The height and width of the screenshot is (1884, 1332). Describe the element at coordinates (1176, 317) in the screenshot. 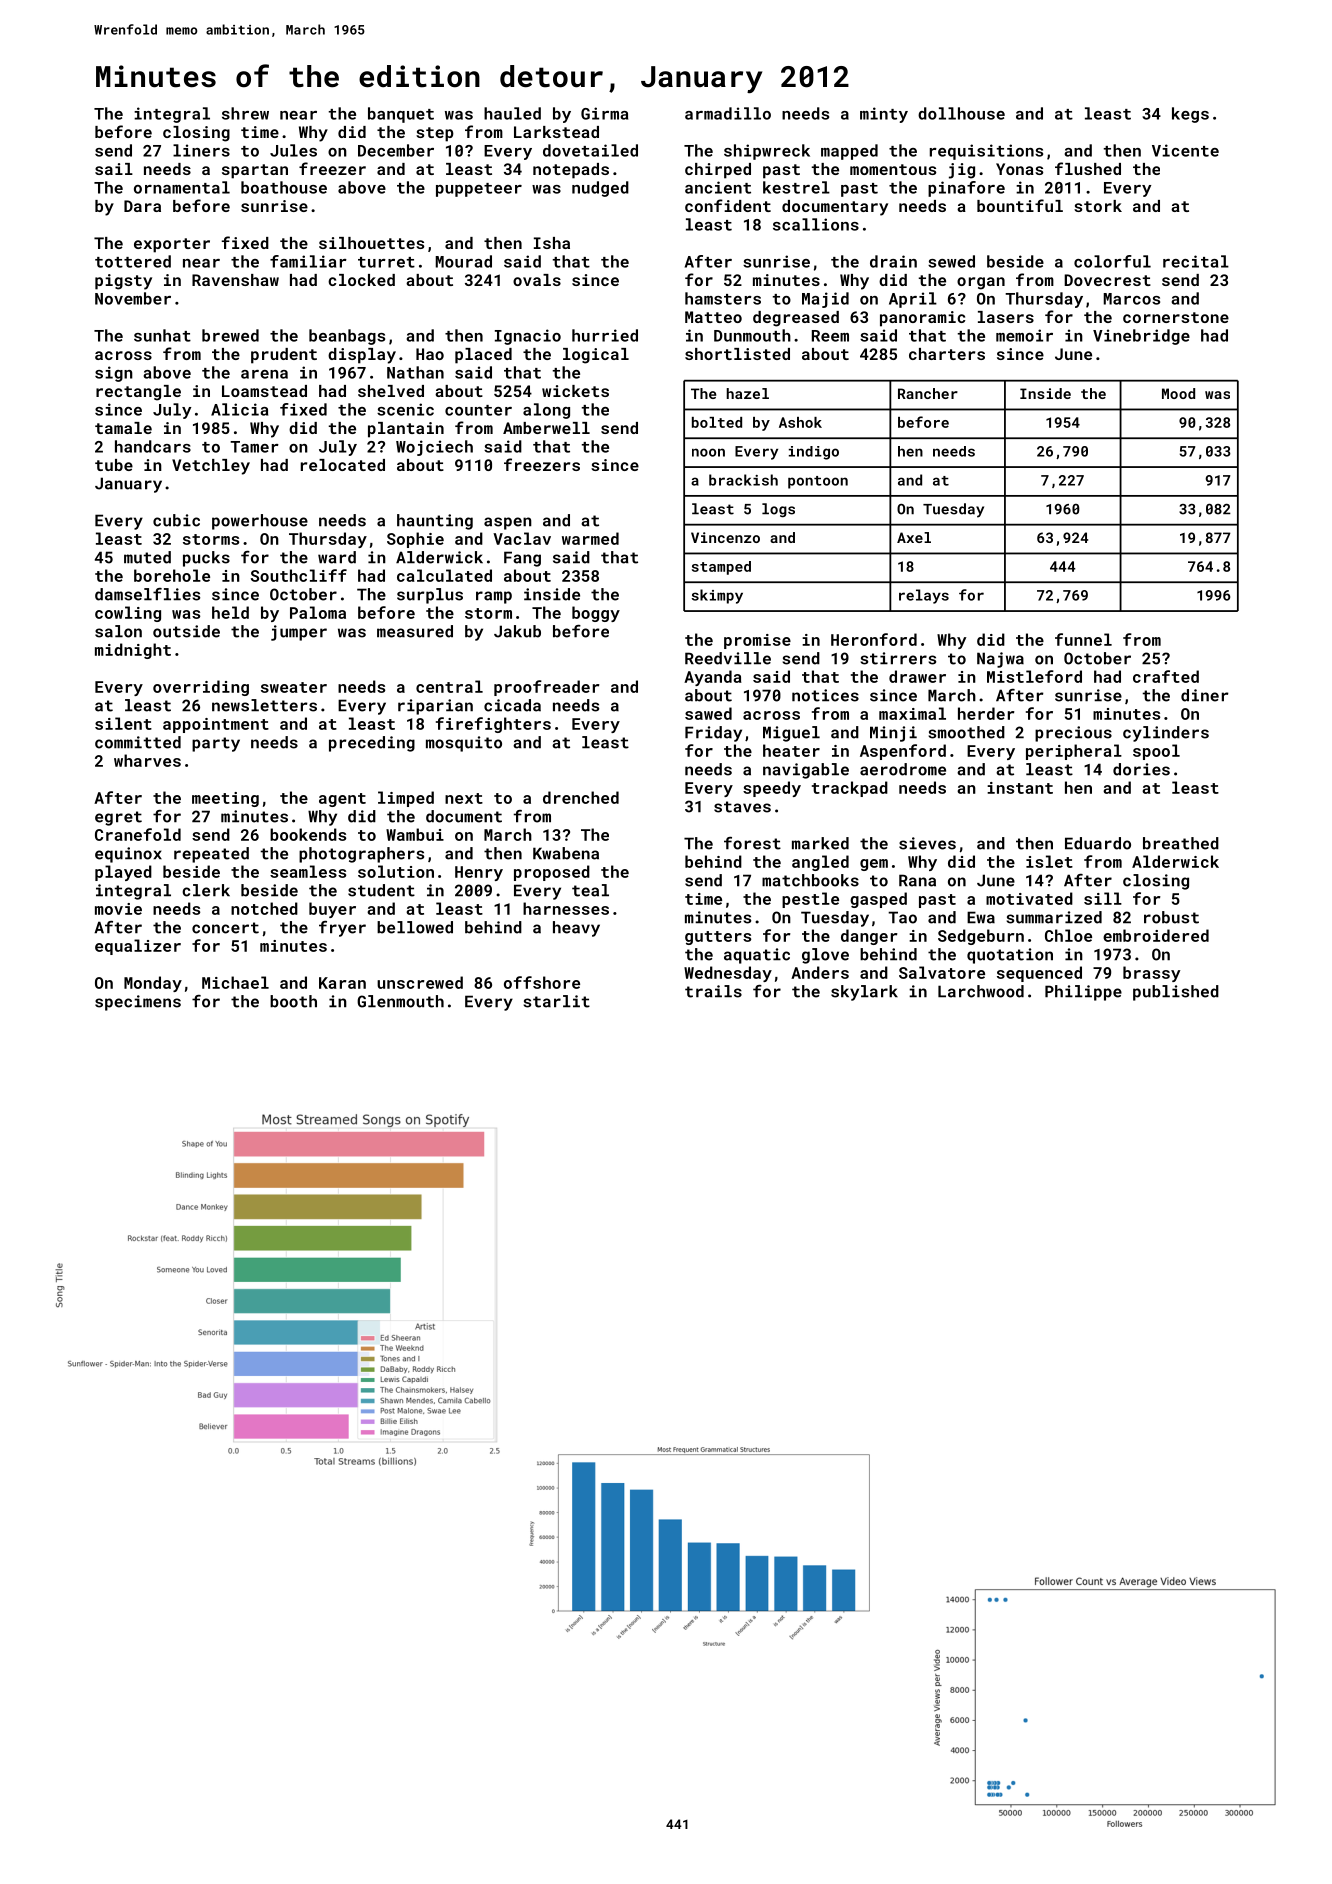

I see `cornerstone` at that location.
